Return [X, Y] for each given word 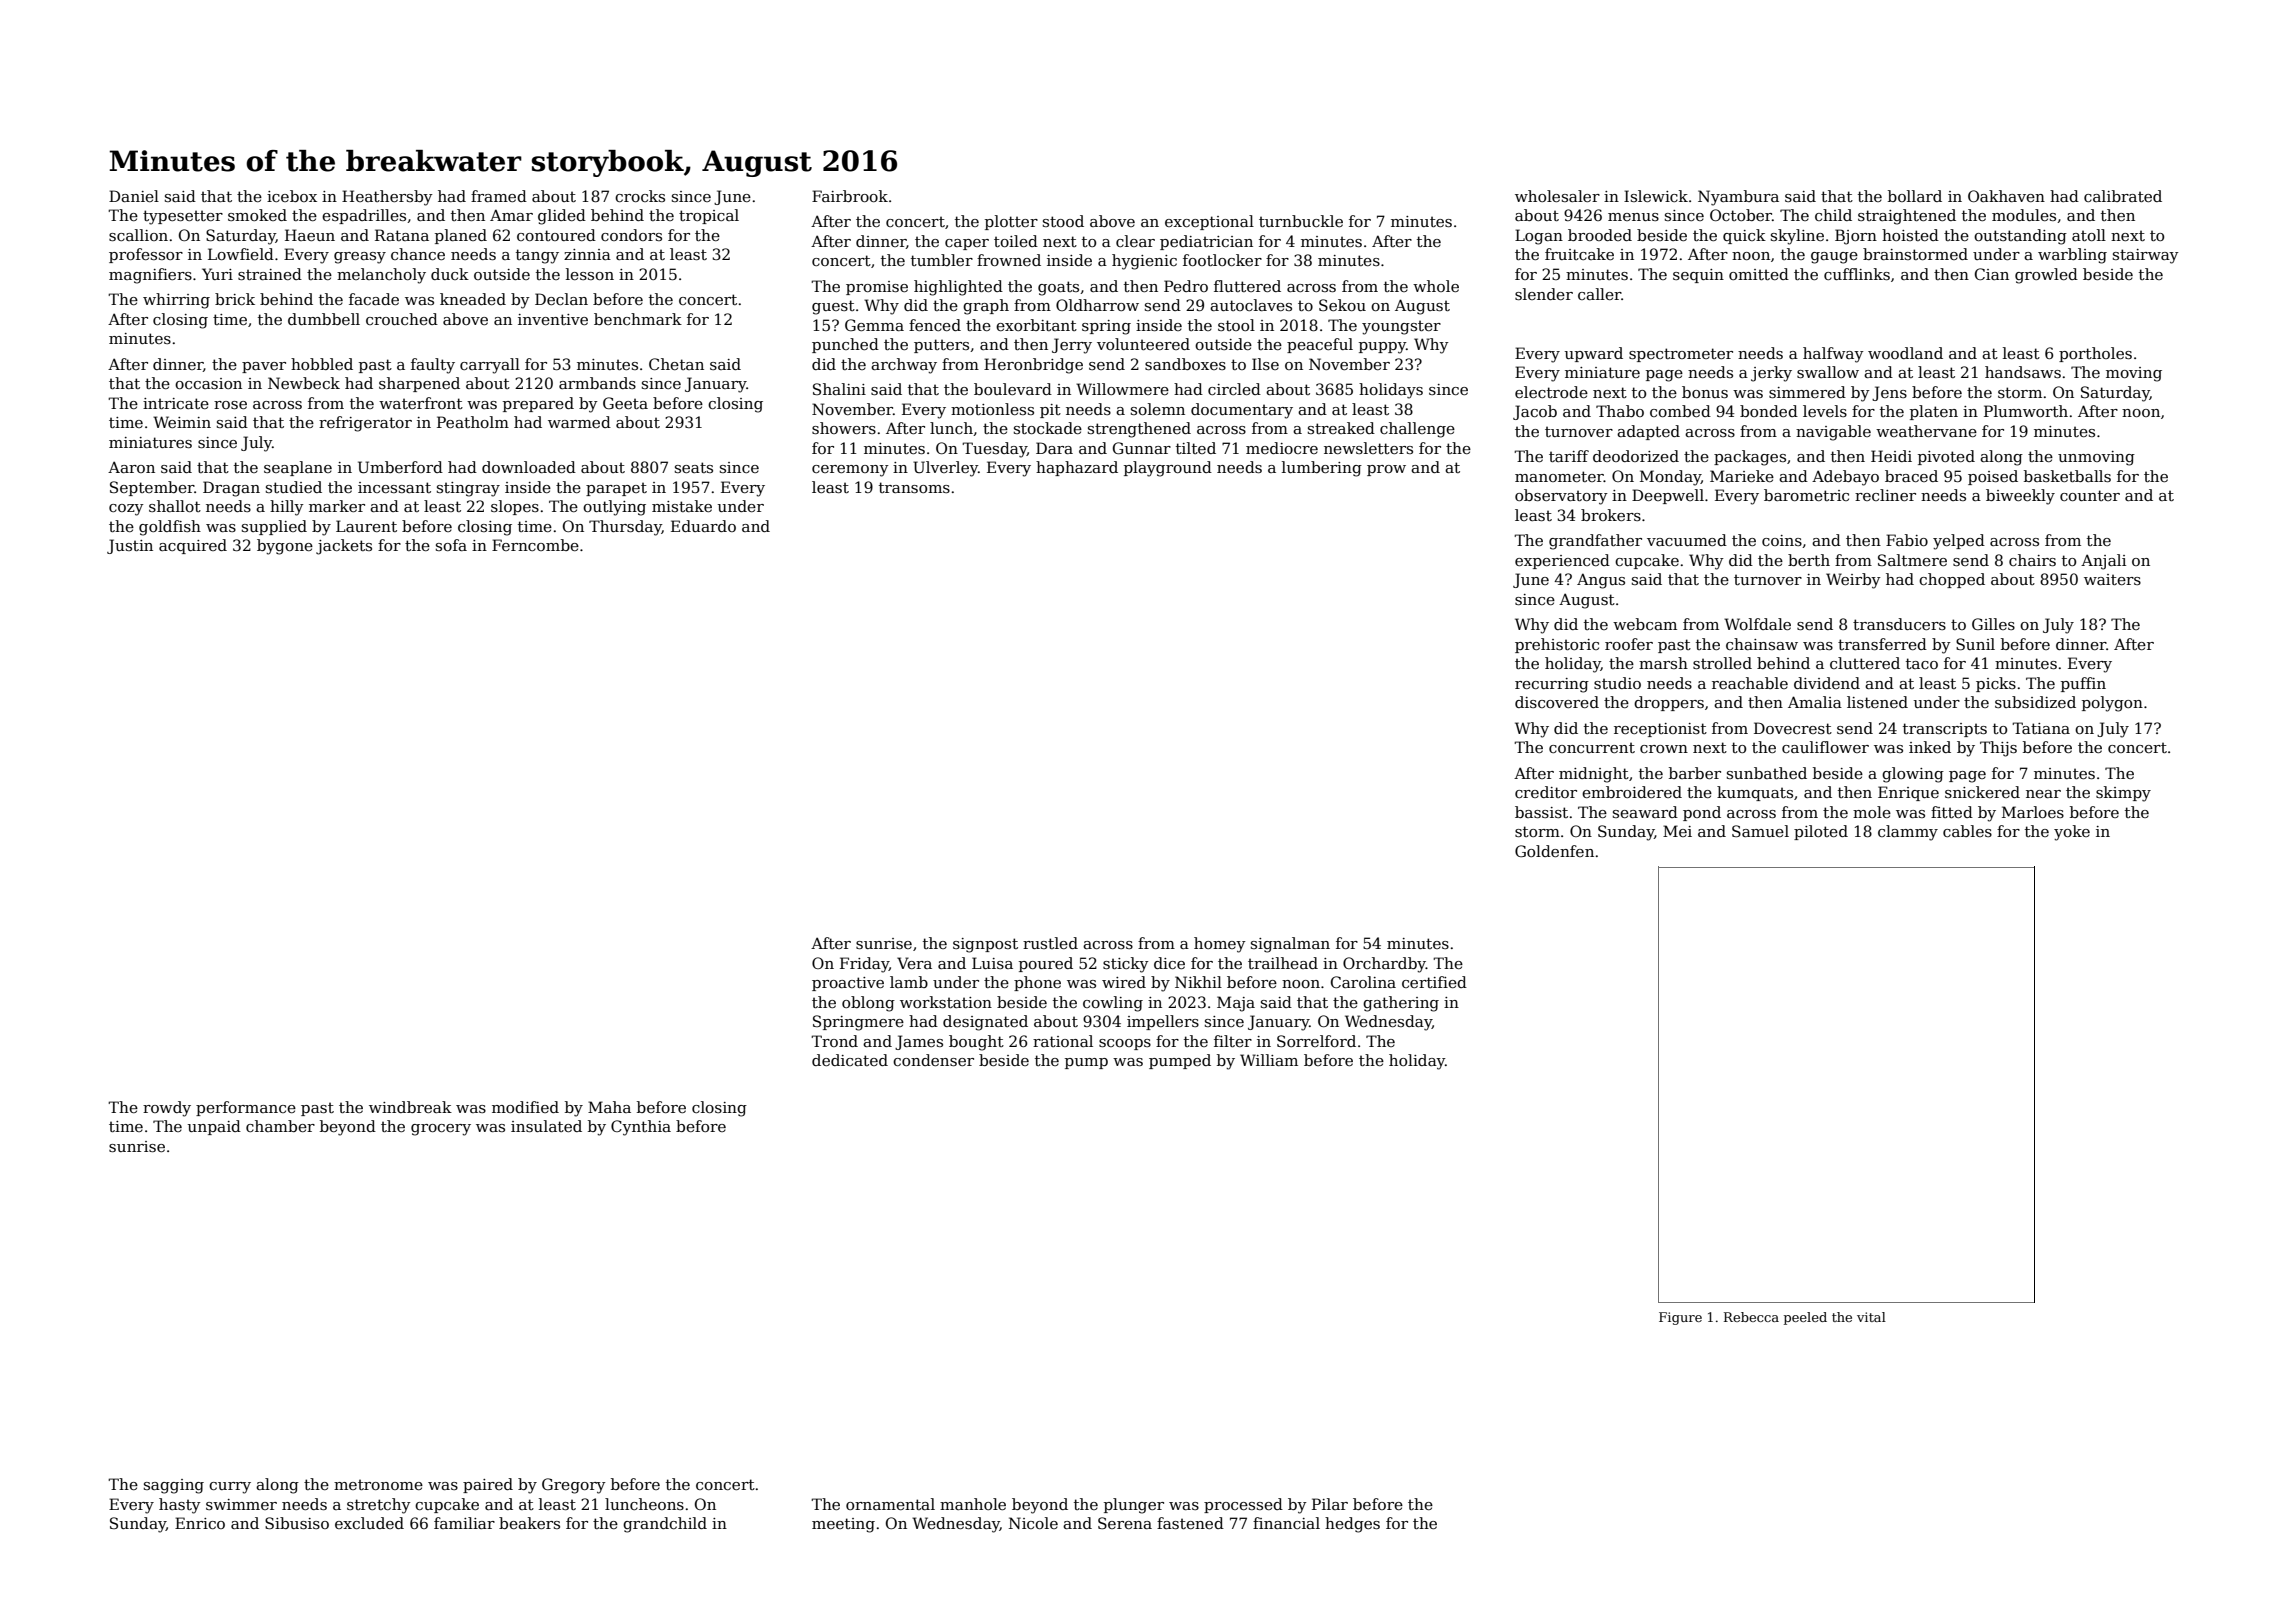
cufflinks [1857, 274]
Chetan [676, 364]
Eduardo [703, 526]
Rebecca [1751, 1317]
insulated [546, 1126]
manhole [973, 1504]
